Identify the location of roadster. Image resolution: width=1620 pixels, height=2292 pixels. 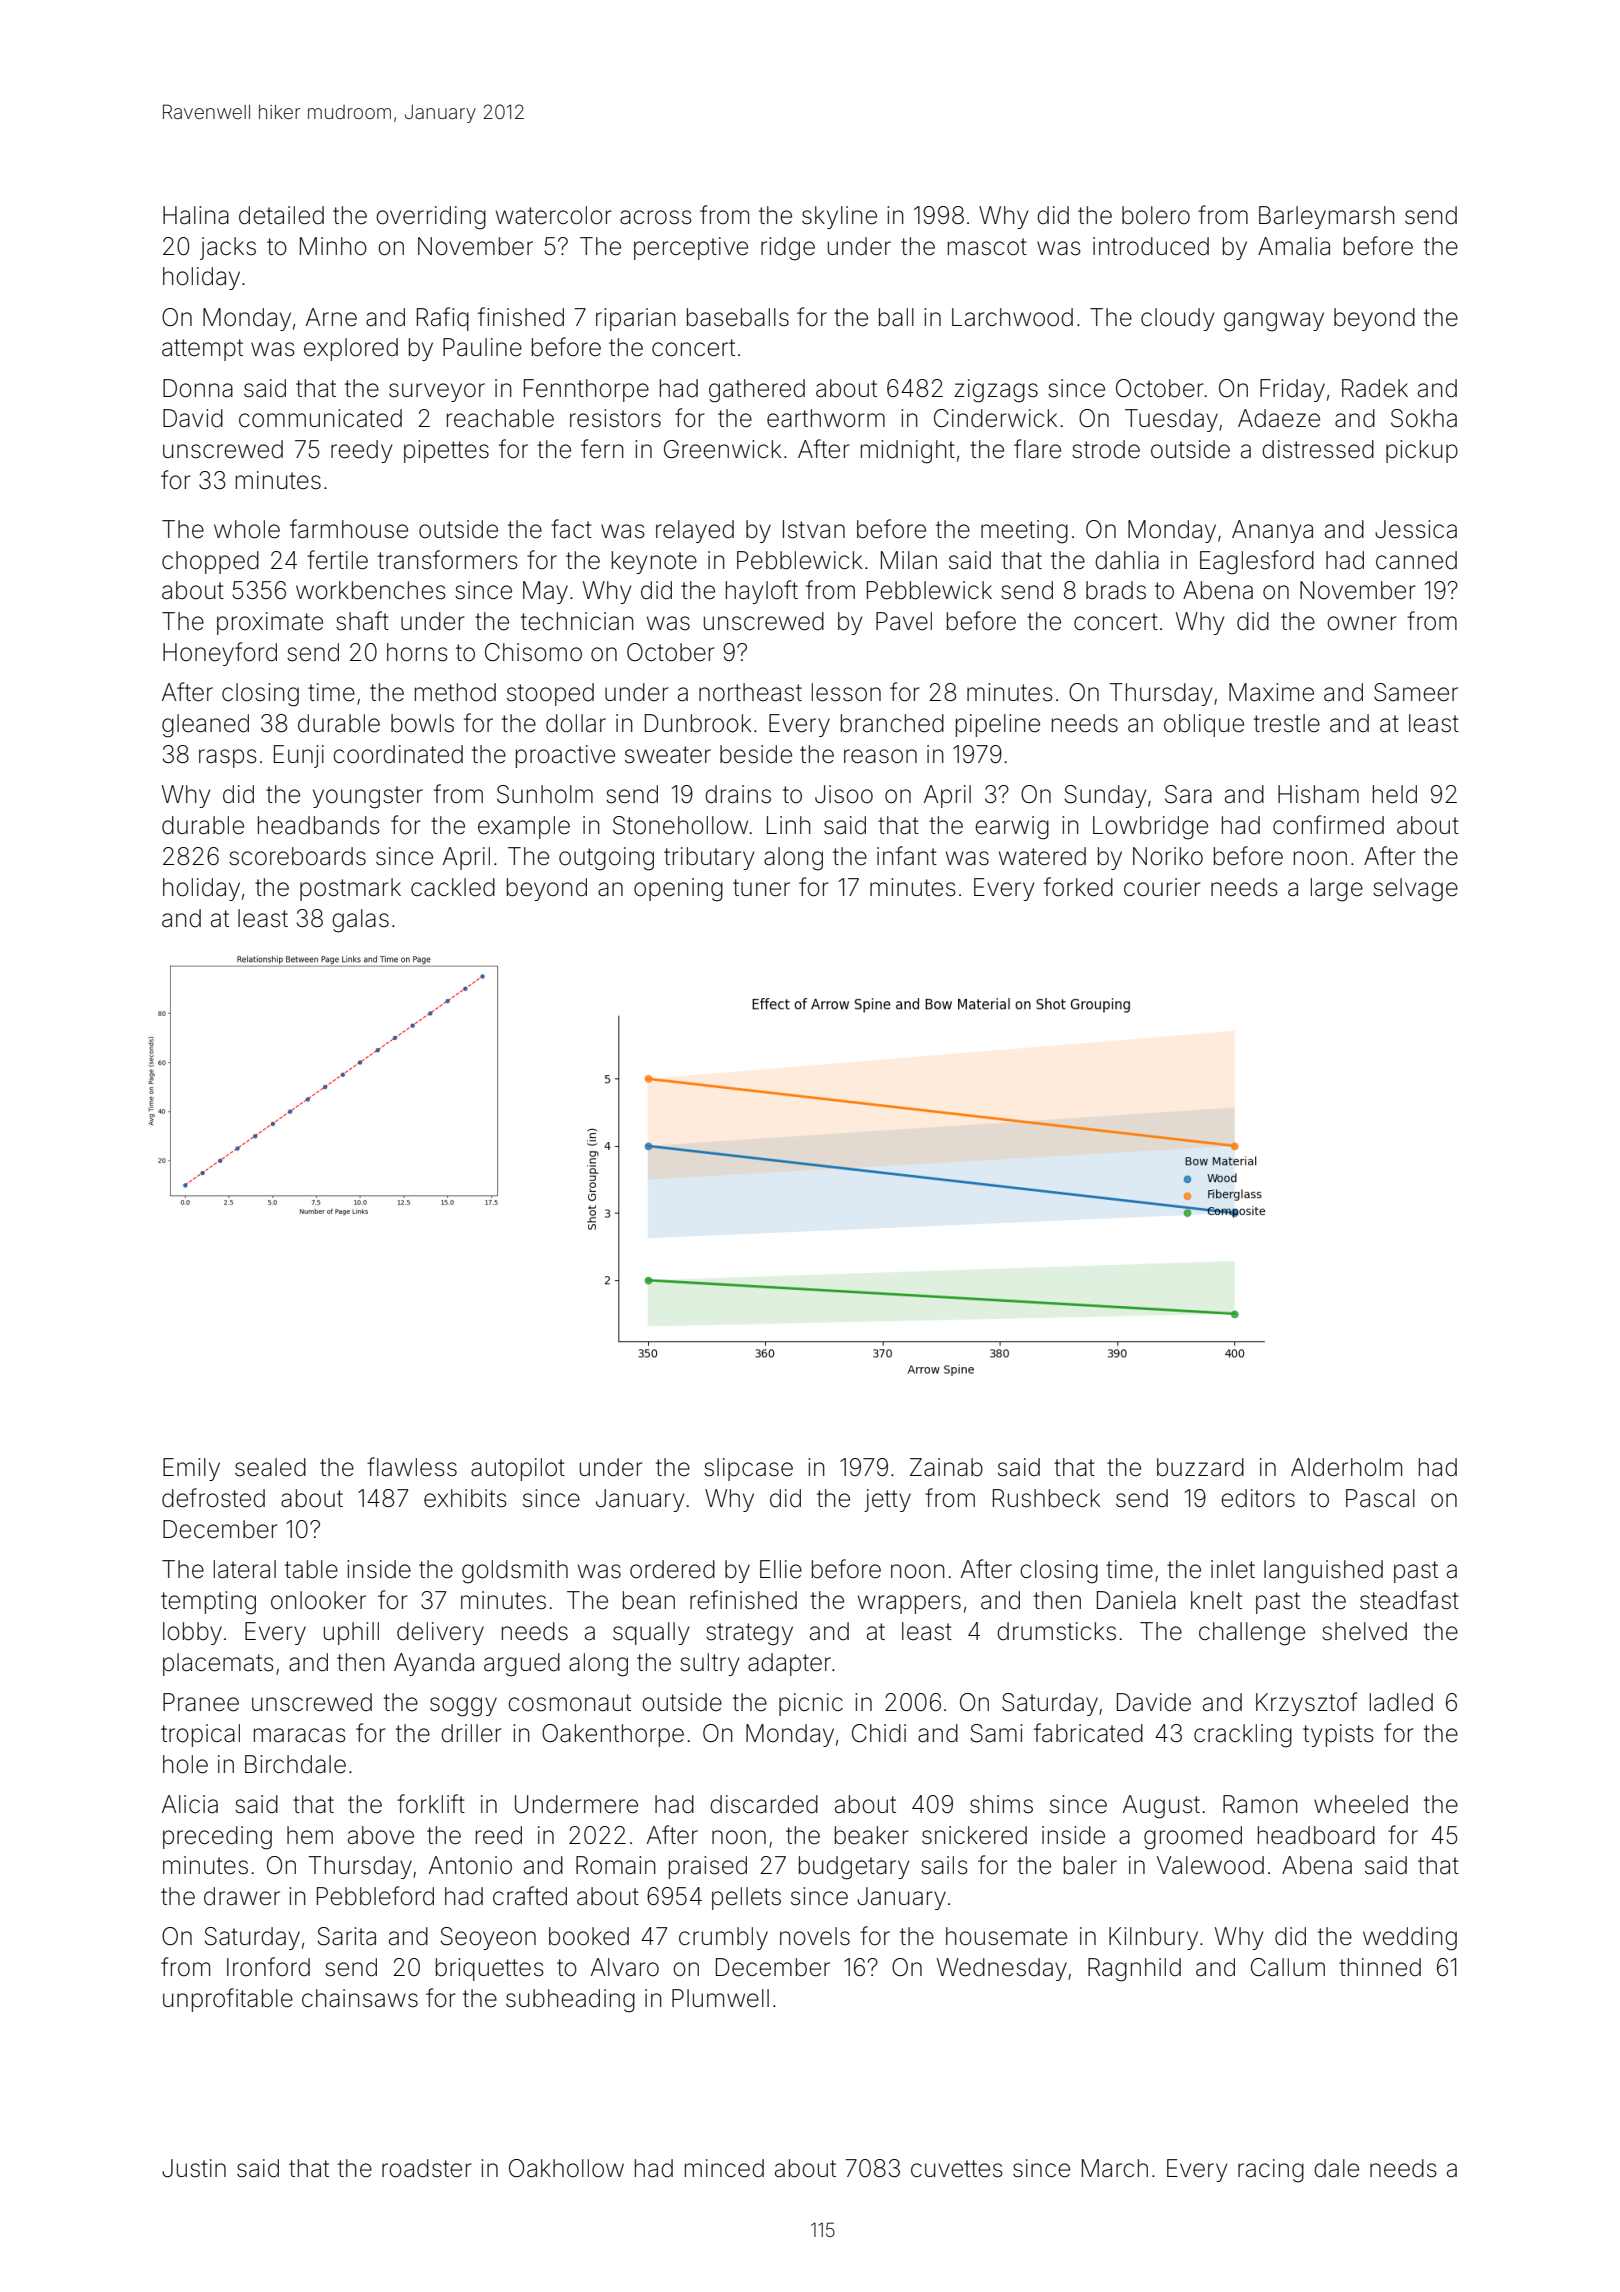
(427, 2168).
